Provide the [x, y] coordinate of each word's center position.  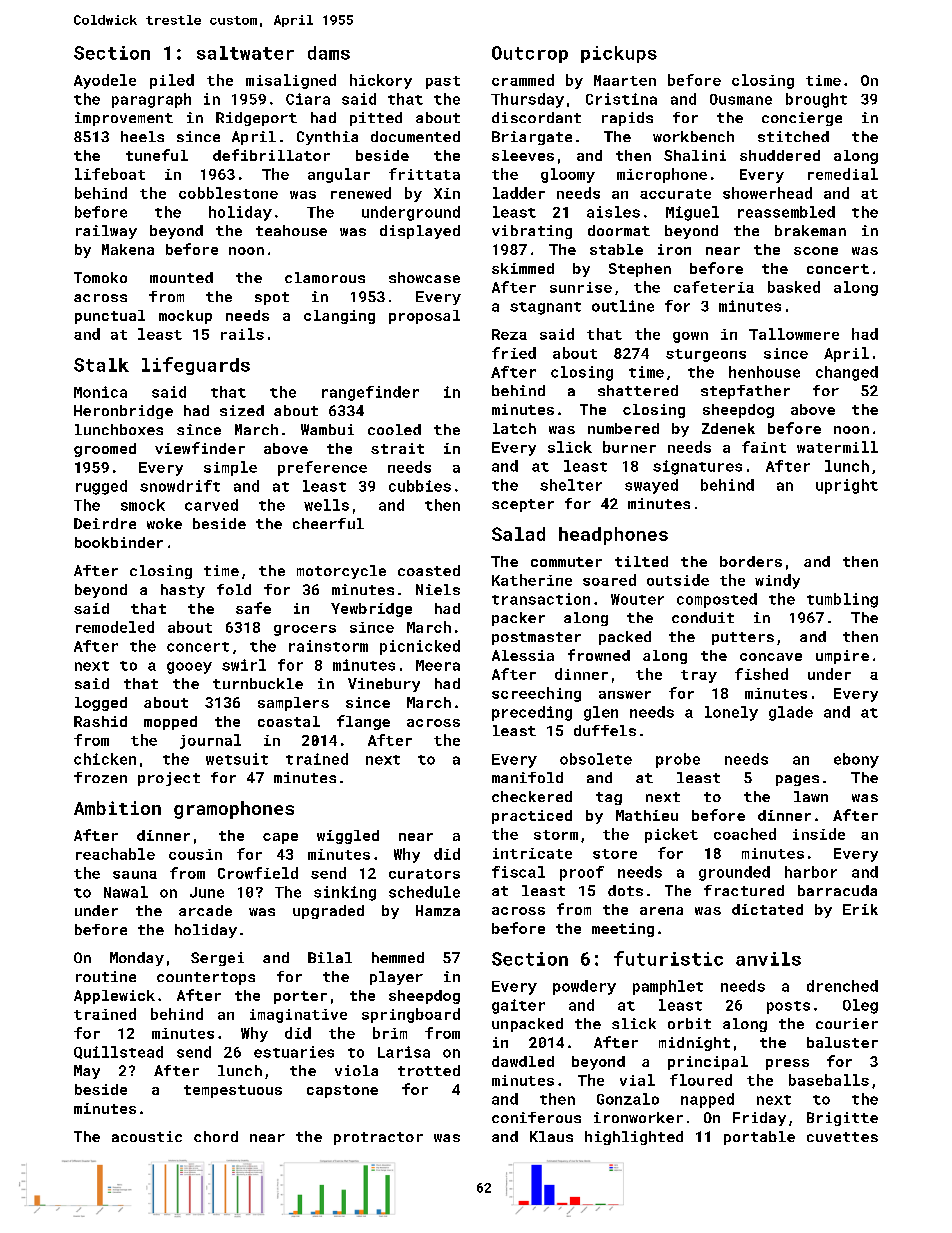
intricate [532, 853]
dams [329, 53]
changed [847, 373]
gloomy [568, 175]
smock [143, 505]
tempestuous [233, 1091]
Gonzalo [628, 1099]
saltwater [245, 53]
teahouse [291, 230]
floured [701, 1080]
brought [816, 100]
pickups [619, 54]
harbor [811, 872]
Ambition [117, 808]
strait [397, 448]
